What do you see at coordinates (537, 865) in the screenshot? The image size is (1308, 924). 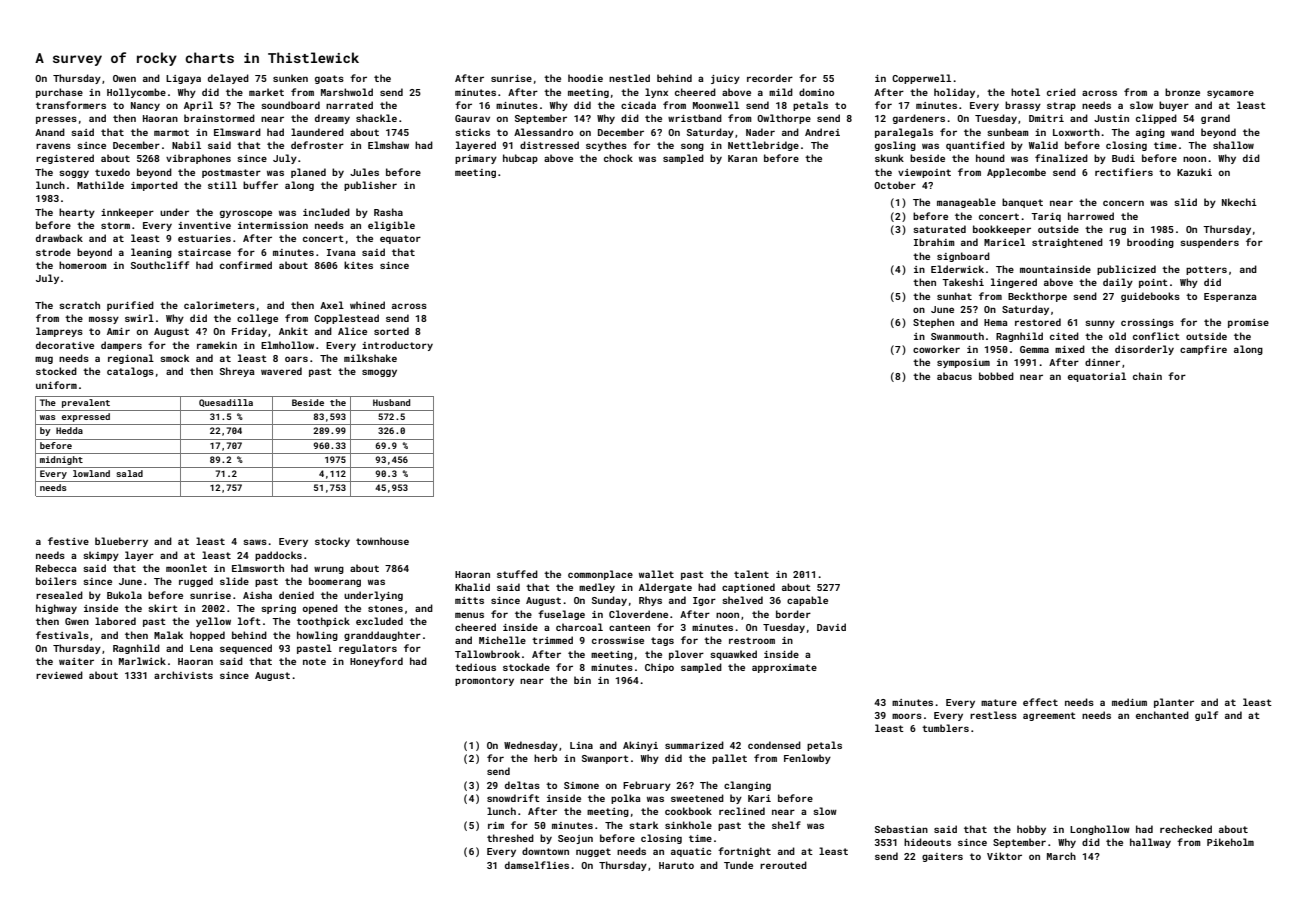 I see `damselflies` at bounding box center [537, 865].
